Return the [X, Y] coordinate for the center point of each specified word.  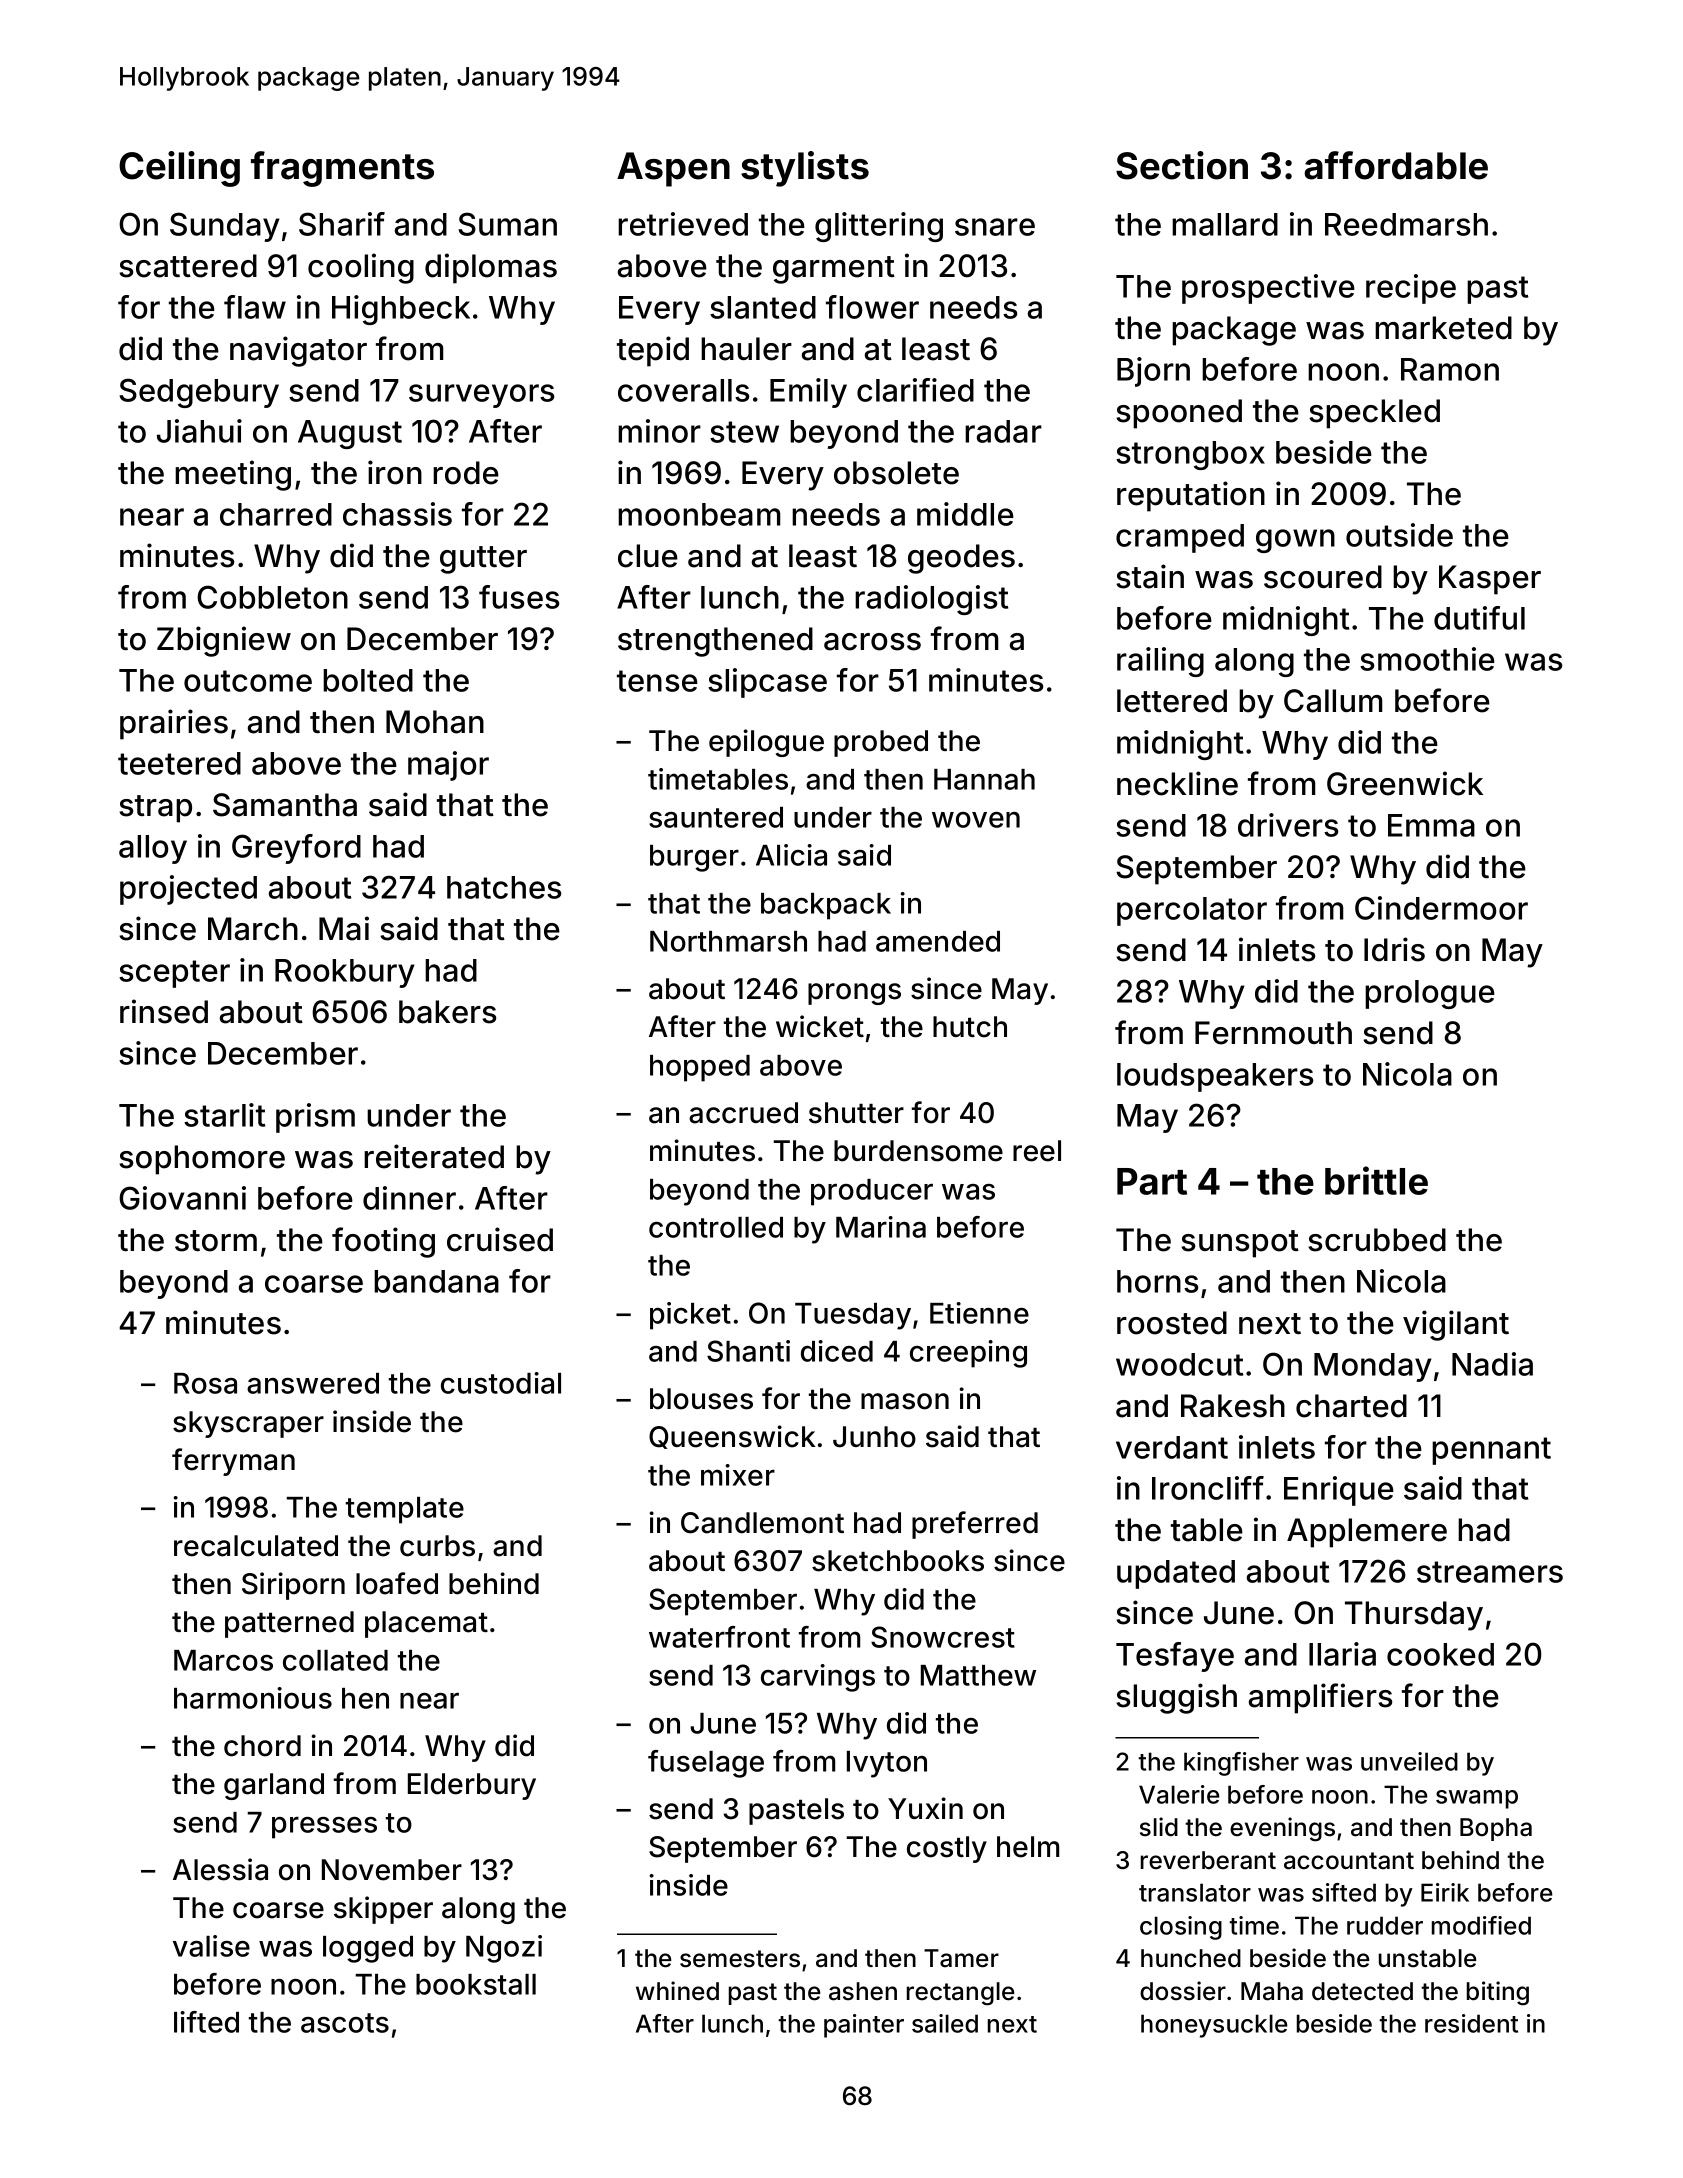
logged [368, 1949]
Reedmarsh [1406, 224]
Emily [808, 393]
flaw [255, 307]
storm [216, 1241]
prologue [1430, 994]
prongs [854, 994]
